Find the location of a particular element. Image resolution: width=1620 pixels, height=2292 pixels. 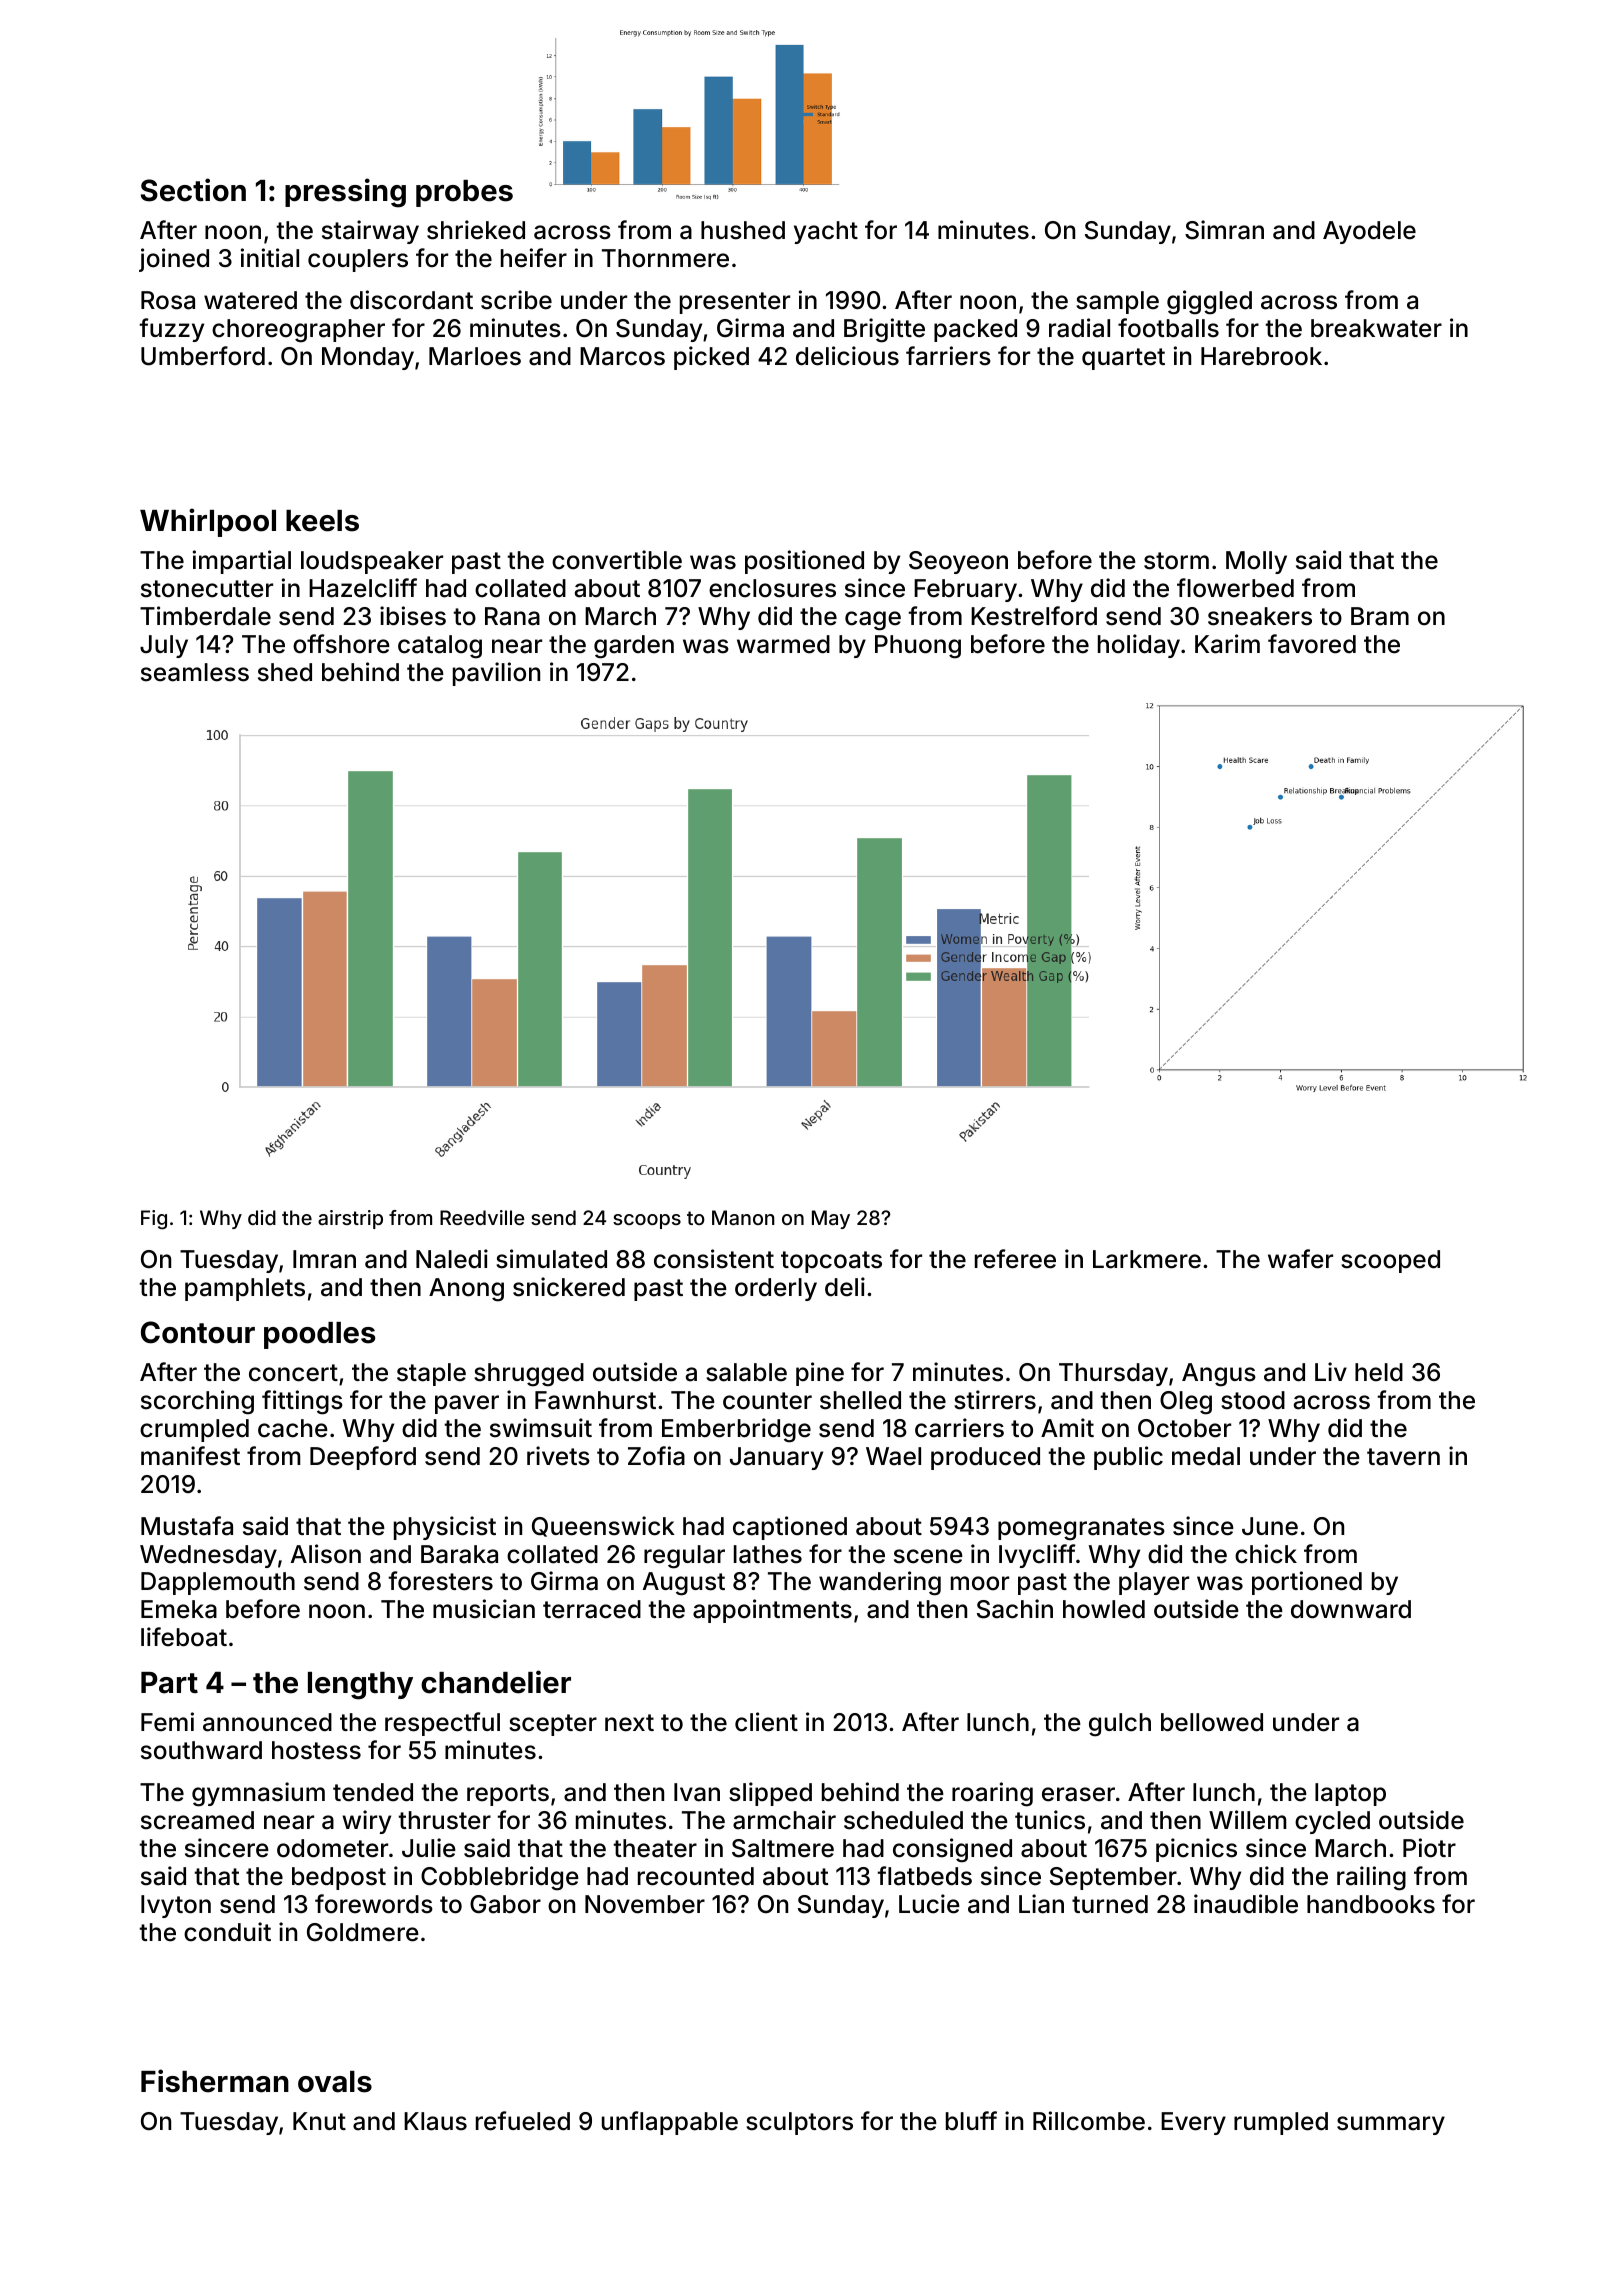

breakwater is located at coordinates (1376, 328).
